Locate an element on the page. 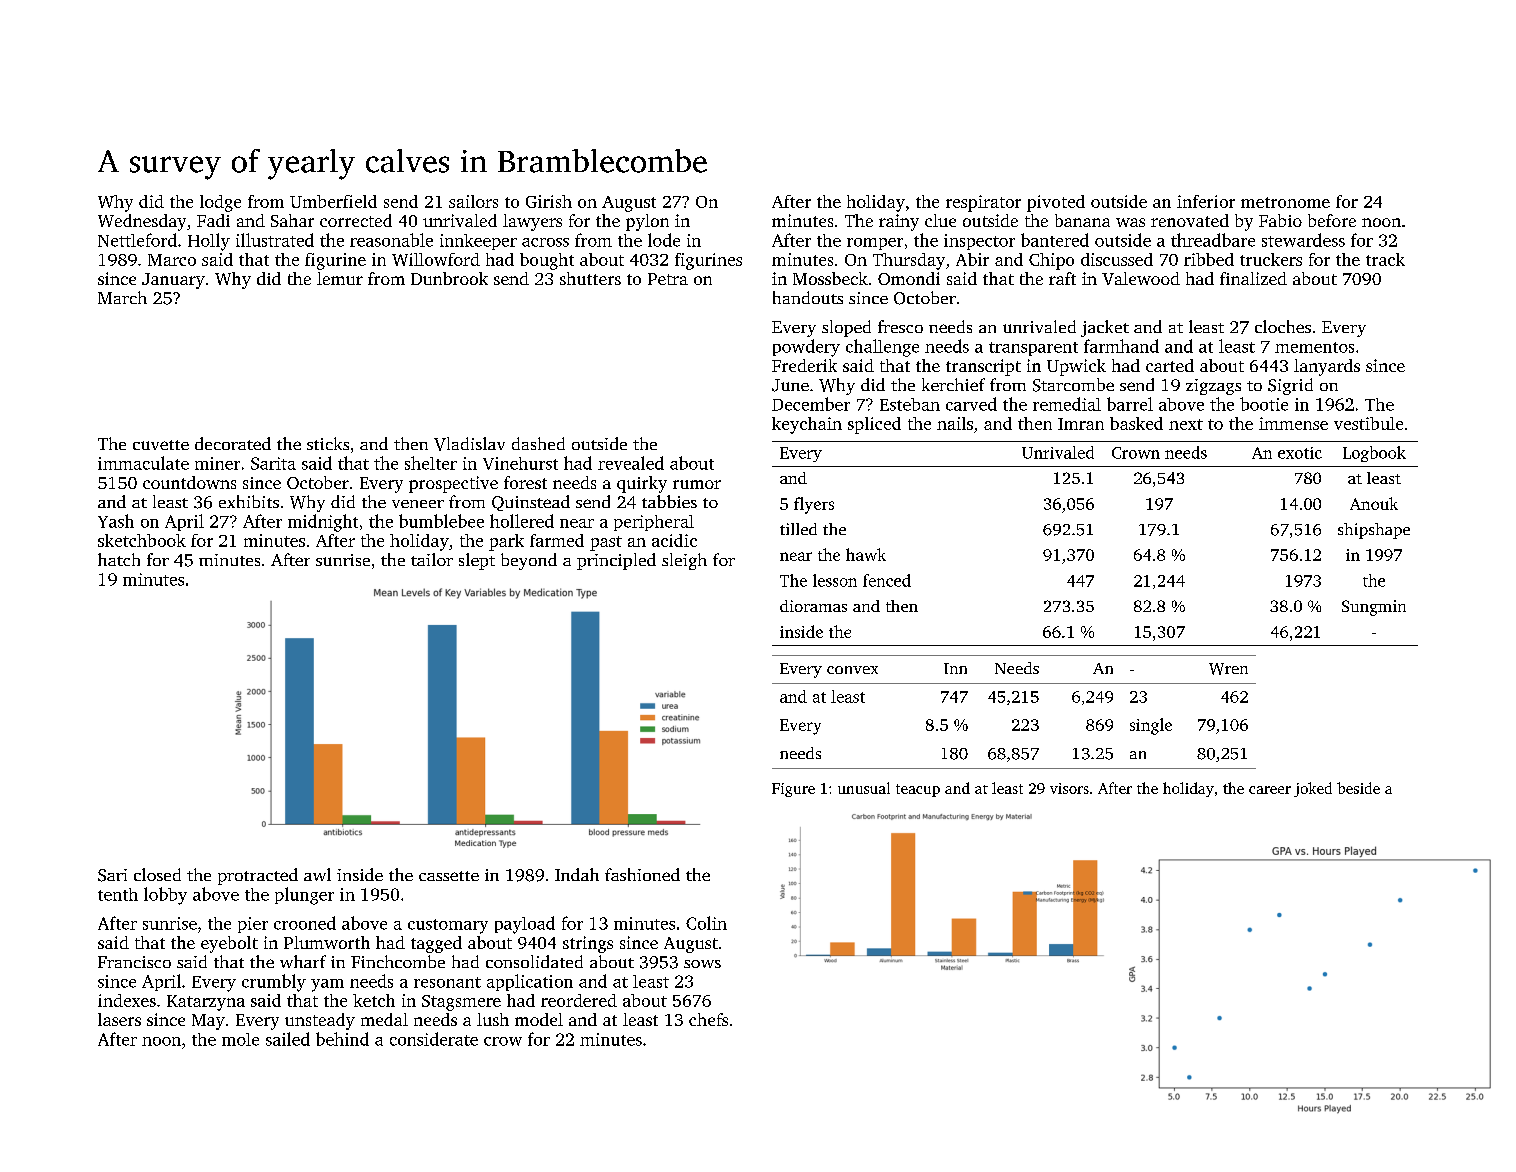  Figure is located at coordinates (793, 790).
